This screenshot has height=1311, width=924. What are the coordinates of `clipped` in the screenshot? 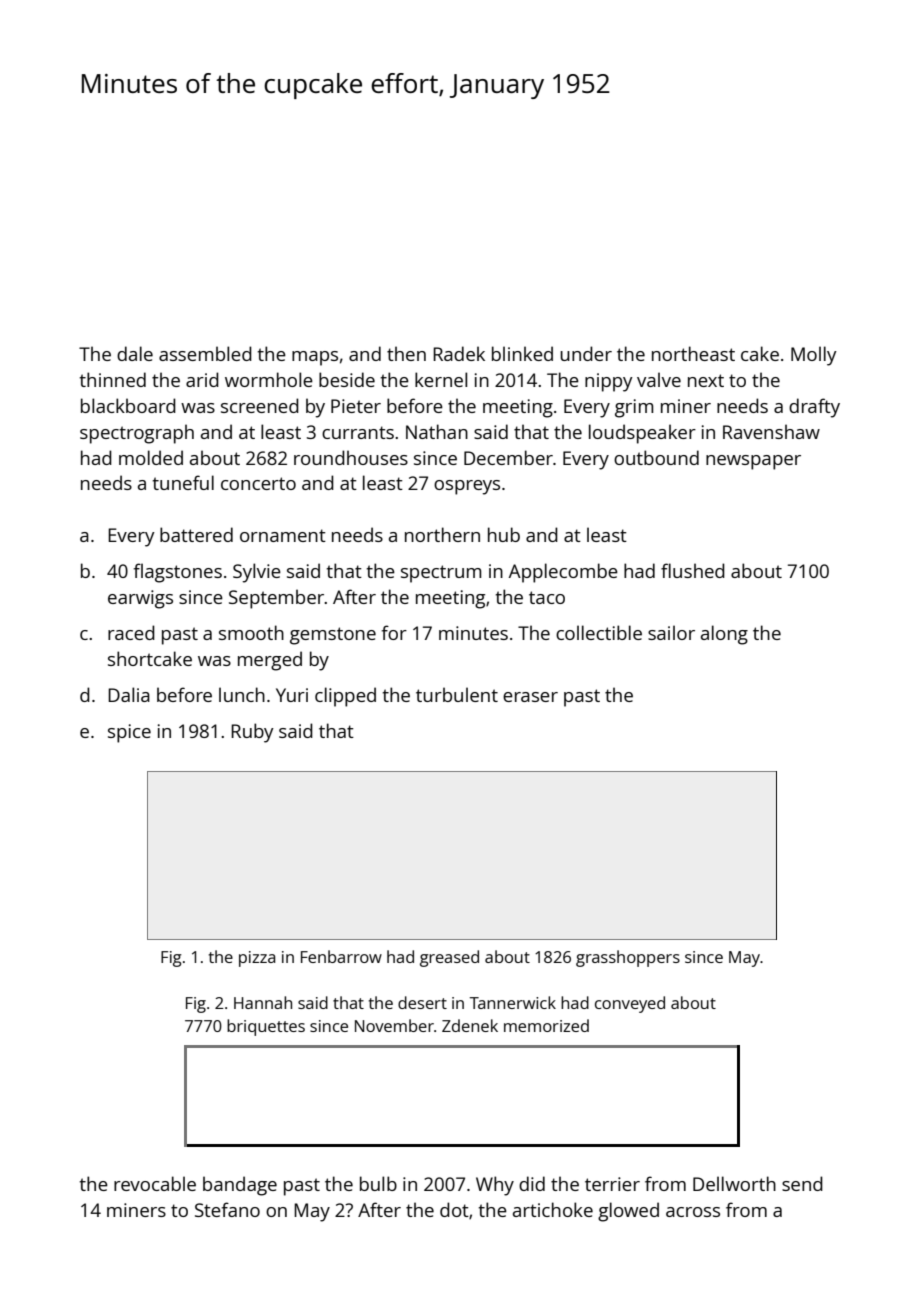 It's located at (345, 697).
